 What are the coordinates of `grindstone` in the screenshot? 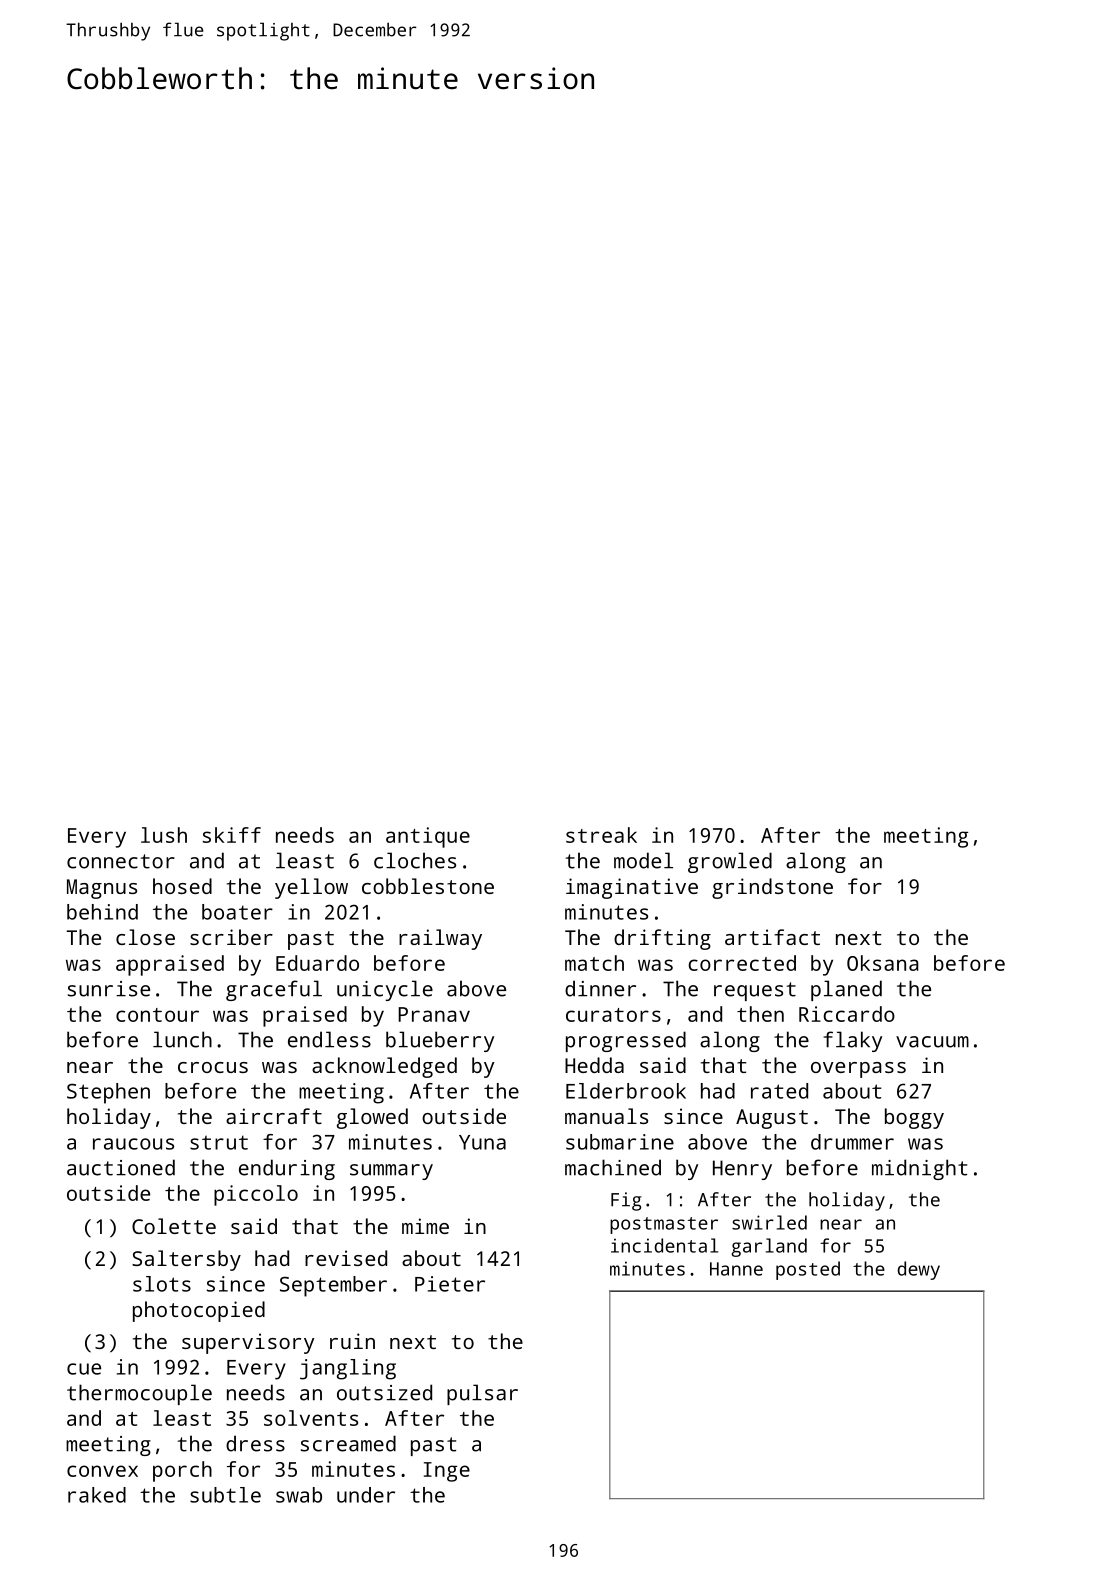 It's located at (772, 888).
